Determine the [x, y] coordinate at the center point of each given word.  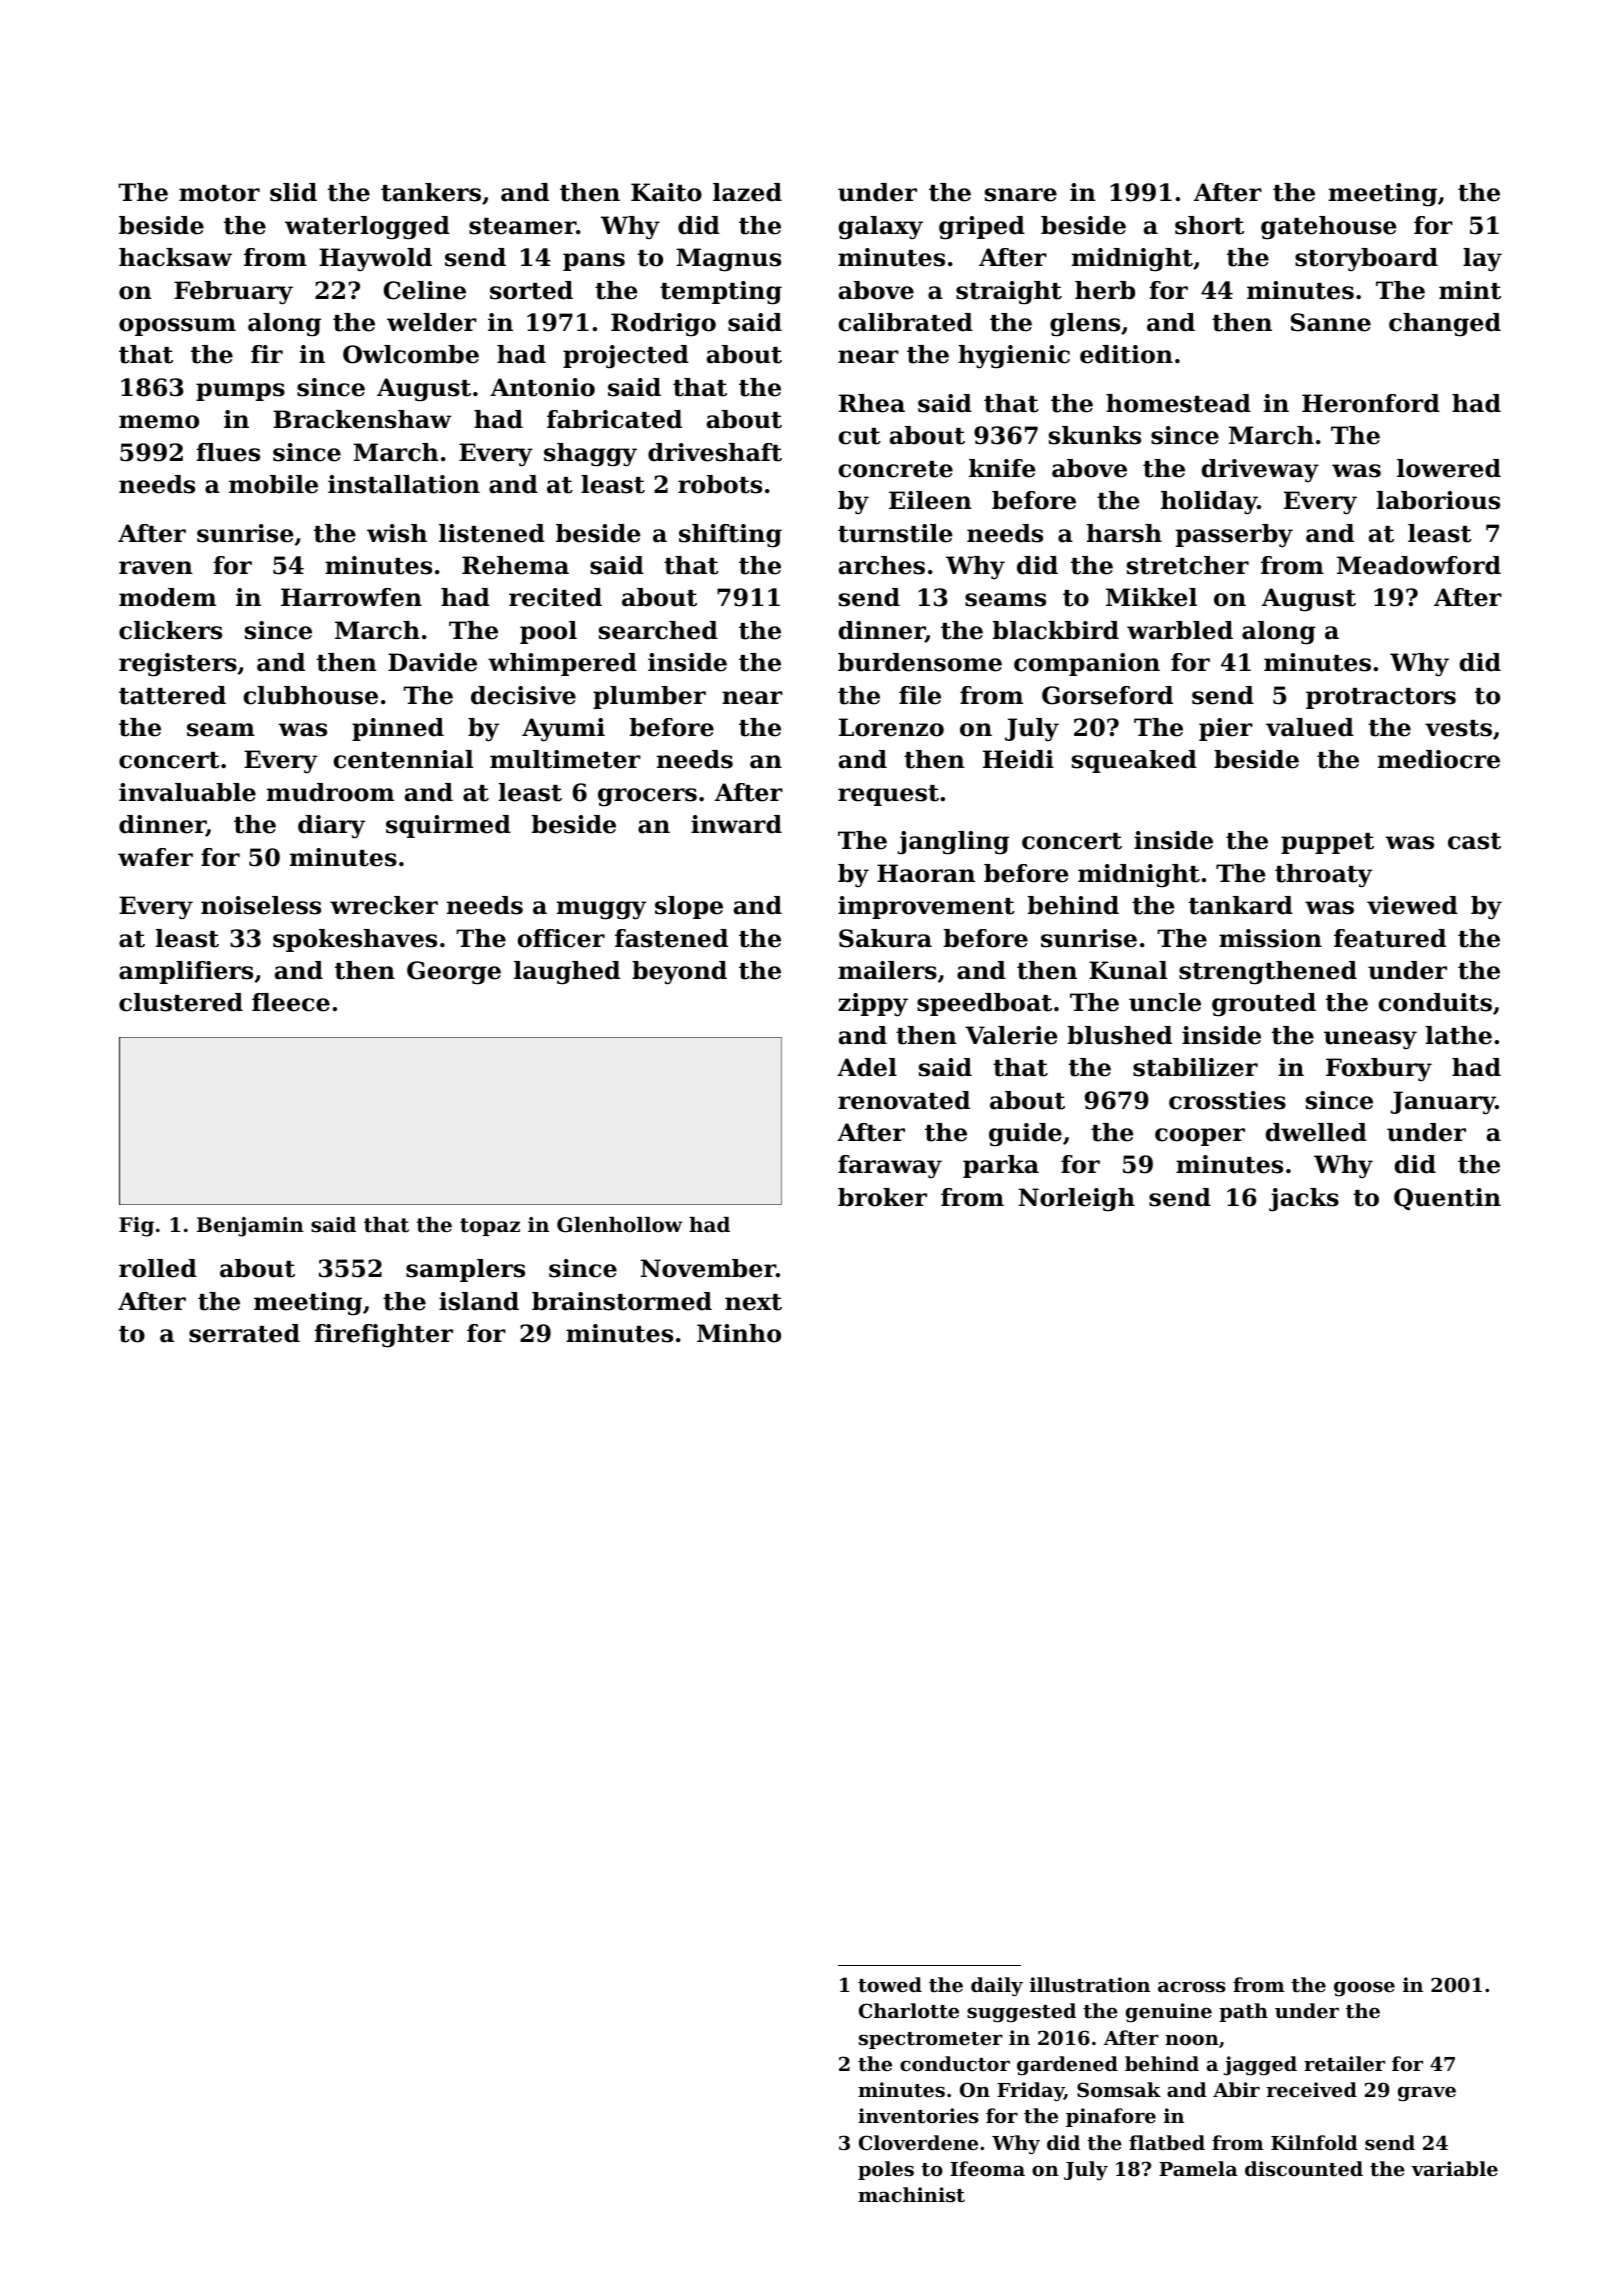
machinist [911, 2195]
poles [886, 2170]
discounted [1304, 2169]
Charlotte [909, 2011]
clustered [181, 1002]
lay [1482, 259]
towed [890, 1985]
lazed [747, 192]
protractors [1381, 698]
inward [736, 824]
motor [219, 193]
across [1192, 1987]
